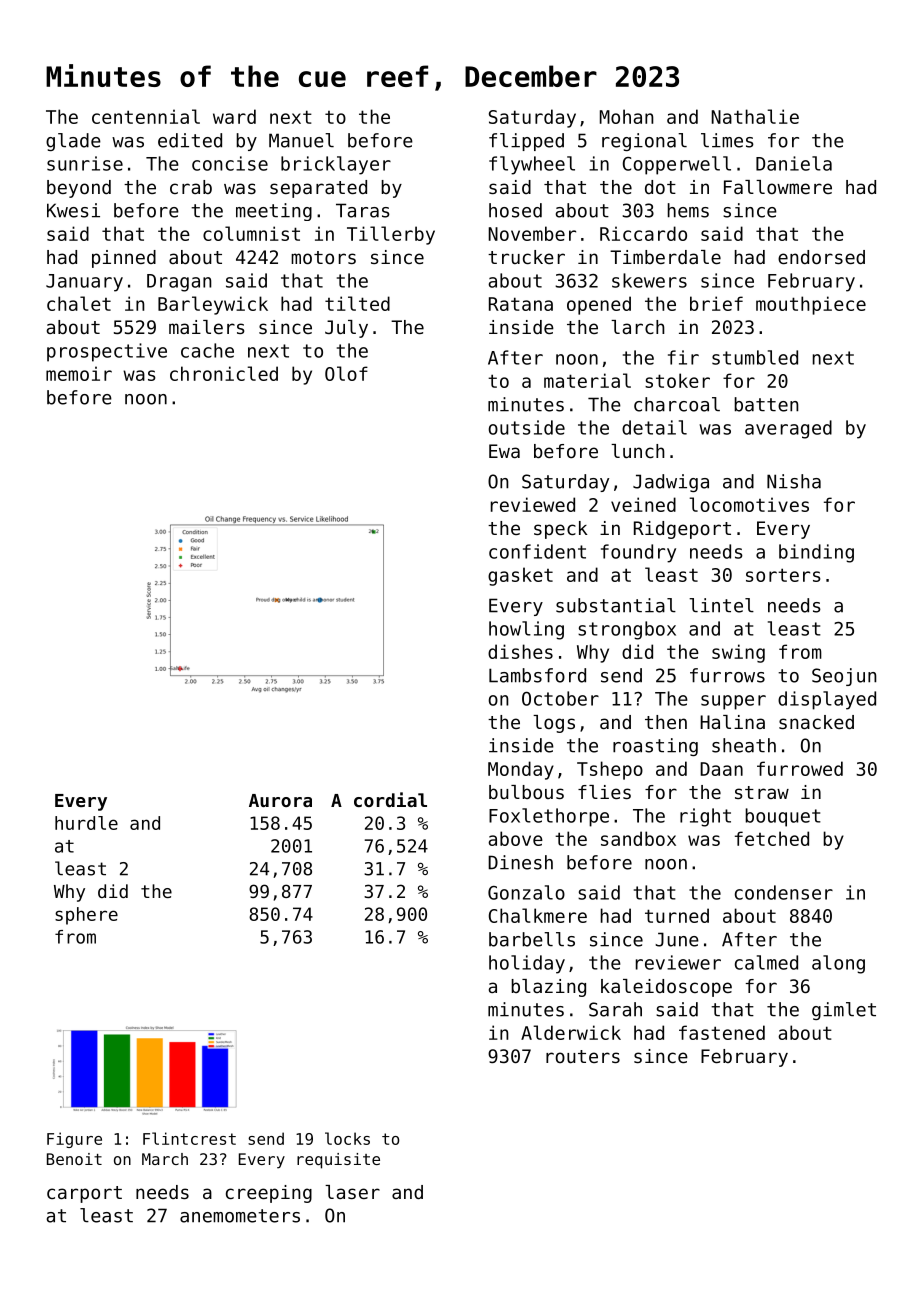 The width and height of the screenshot is (924, 1314). What do you see at coordinates (84, 1194) in the screenshot?
I see `carport` at bounding box center [84, 1194].
